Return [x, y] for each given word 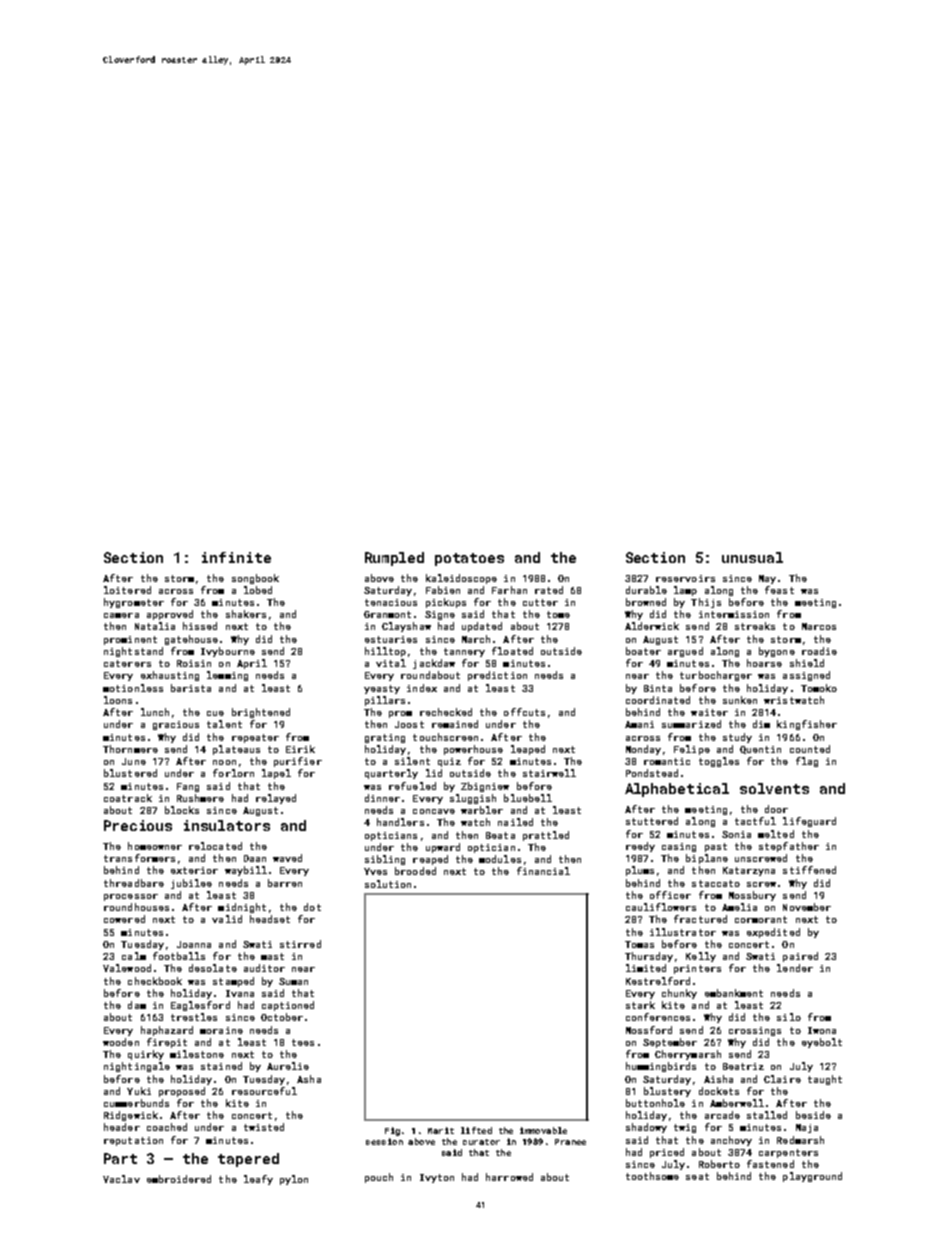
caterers [127, 663]
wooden [121, 1042]
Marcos [819, 626]
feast [779, 590]
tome [558, 614]
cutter [540, 602]
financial [543, 871]
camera [121, 615]
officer [670, 895]
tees [303, 1042]
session [384, 1141]
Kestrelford [658, 981]
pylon [294, 1180]
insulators [227, 825]
